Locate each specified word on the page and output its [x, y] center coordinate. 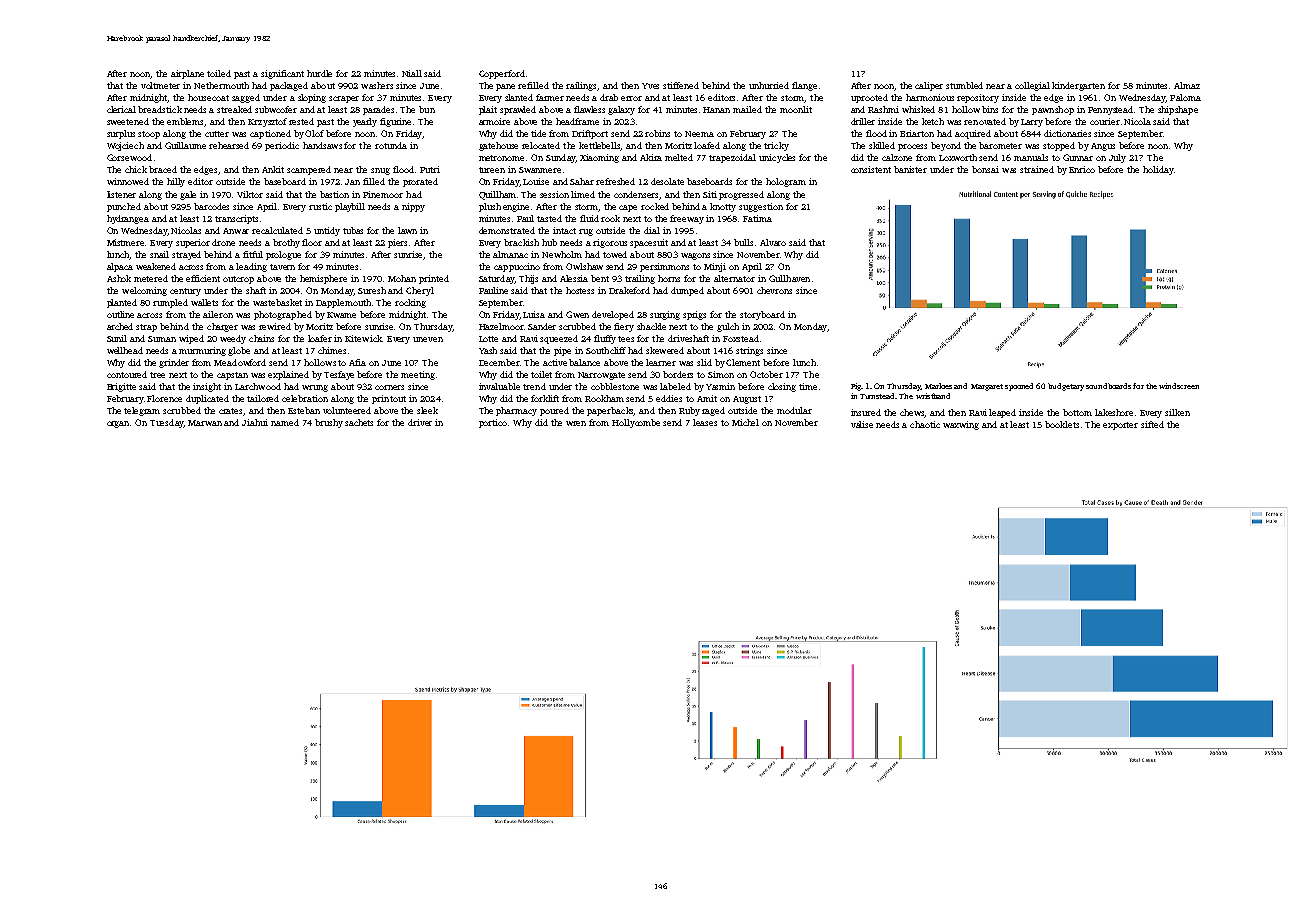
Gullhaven [789, 278]
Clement [743, 362]
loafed [707, 145]
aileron [218, 314]
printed [434, 279]
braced [163, 169]
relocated [541, 145]
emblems [186, 122]
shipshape [1178, 110]
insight [207, 387]
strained [1037, 169]
